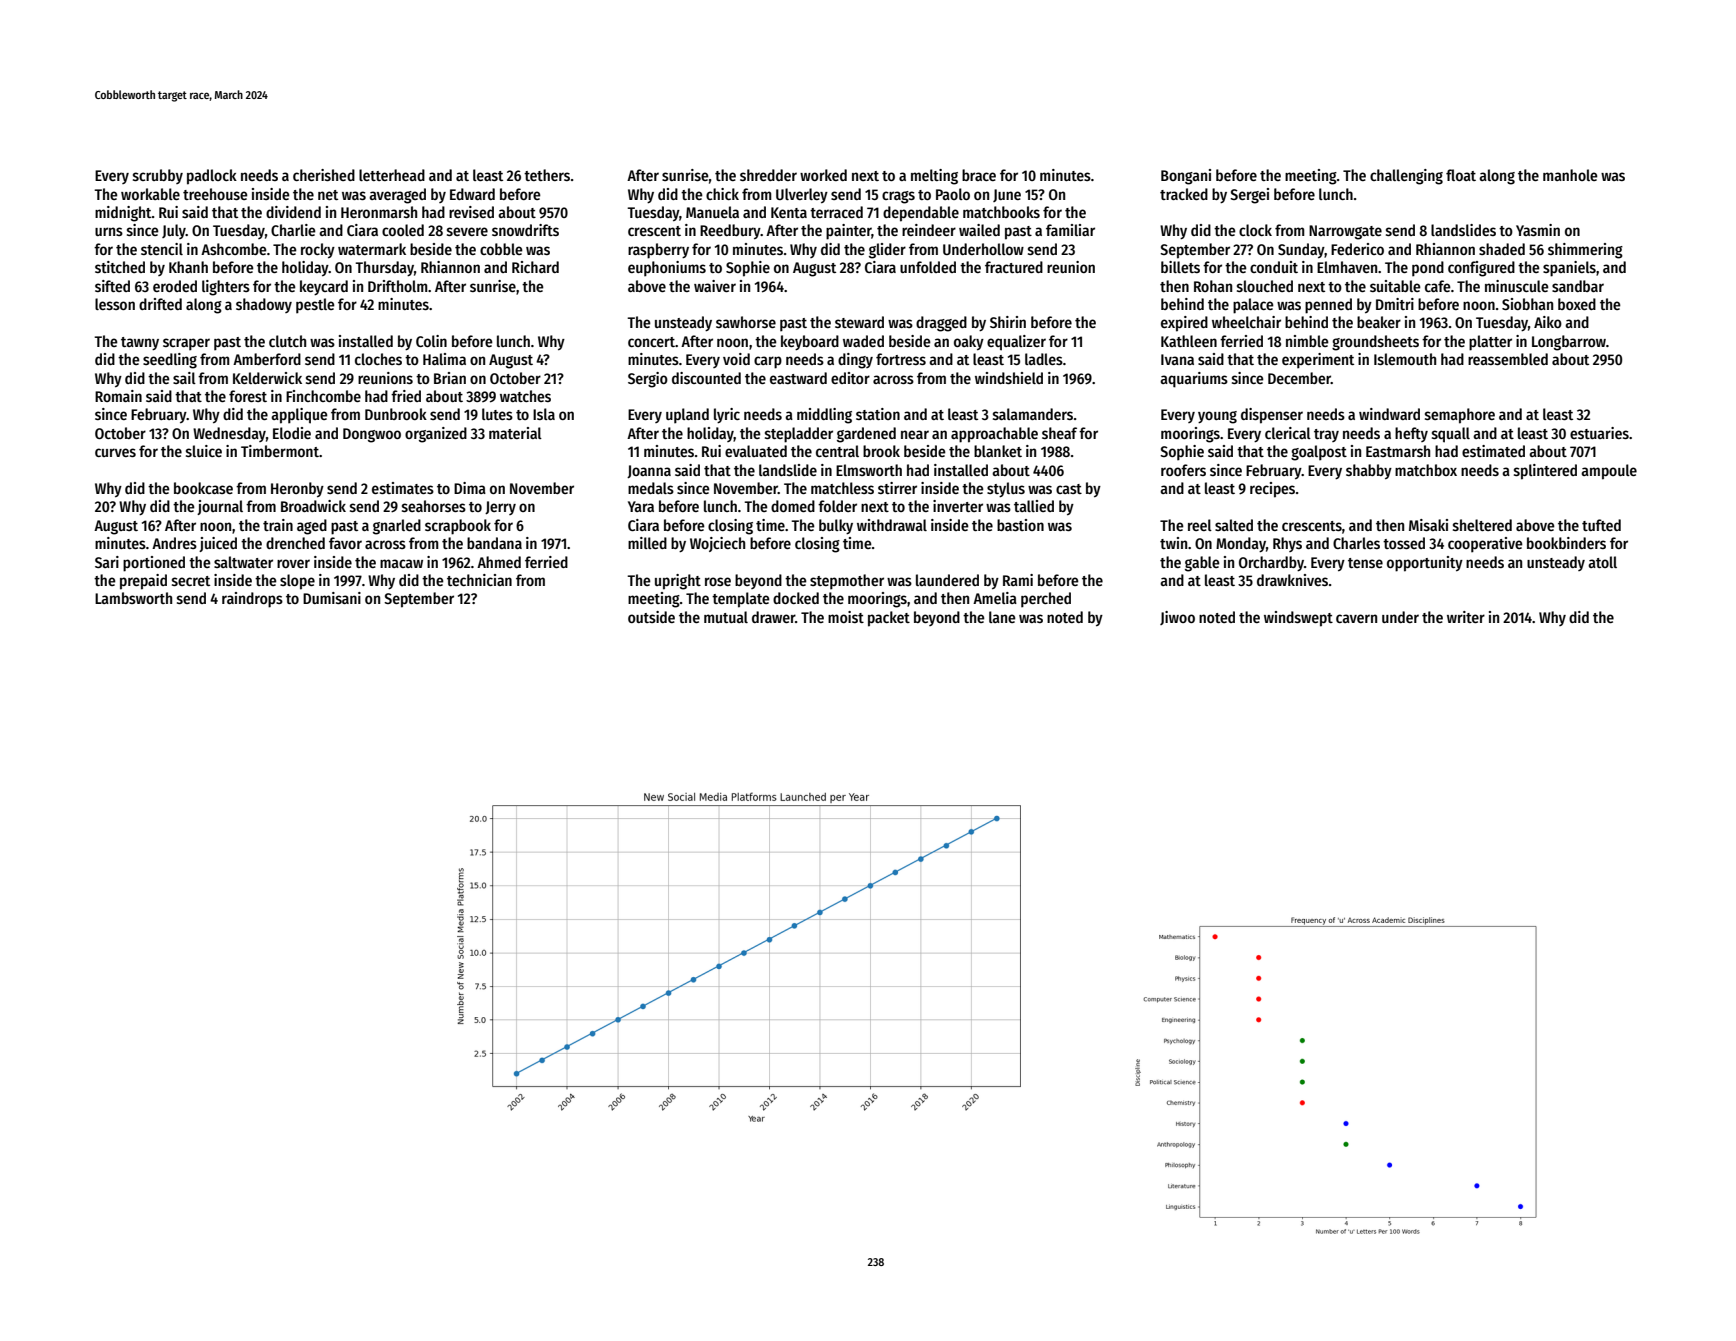 The image size is (1736, 1341). What do you see at coordinates (323, 396) in the screenshot?
I see `Finchcombe` at bounding box center [323, 396].
